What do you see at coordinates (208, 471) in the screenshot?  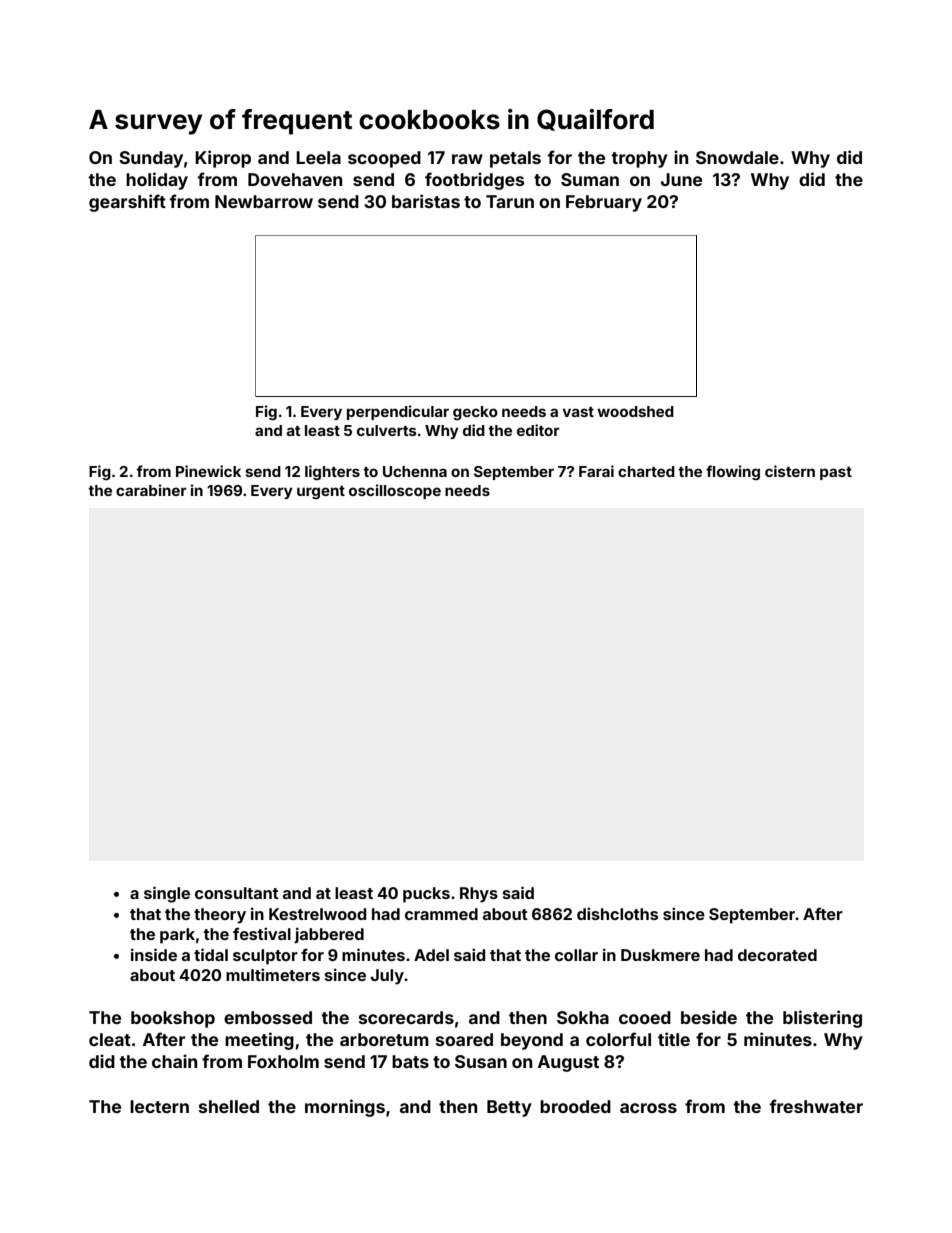 I see `Pinewick` at bounding box center [208, 471].
